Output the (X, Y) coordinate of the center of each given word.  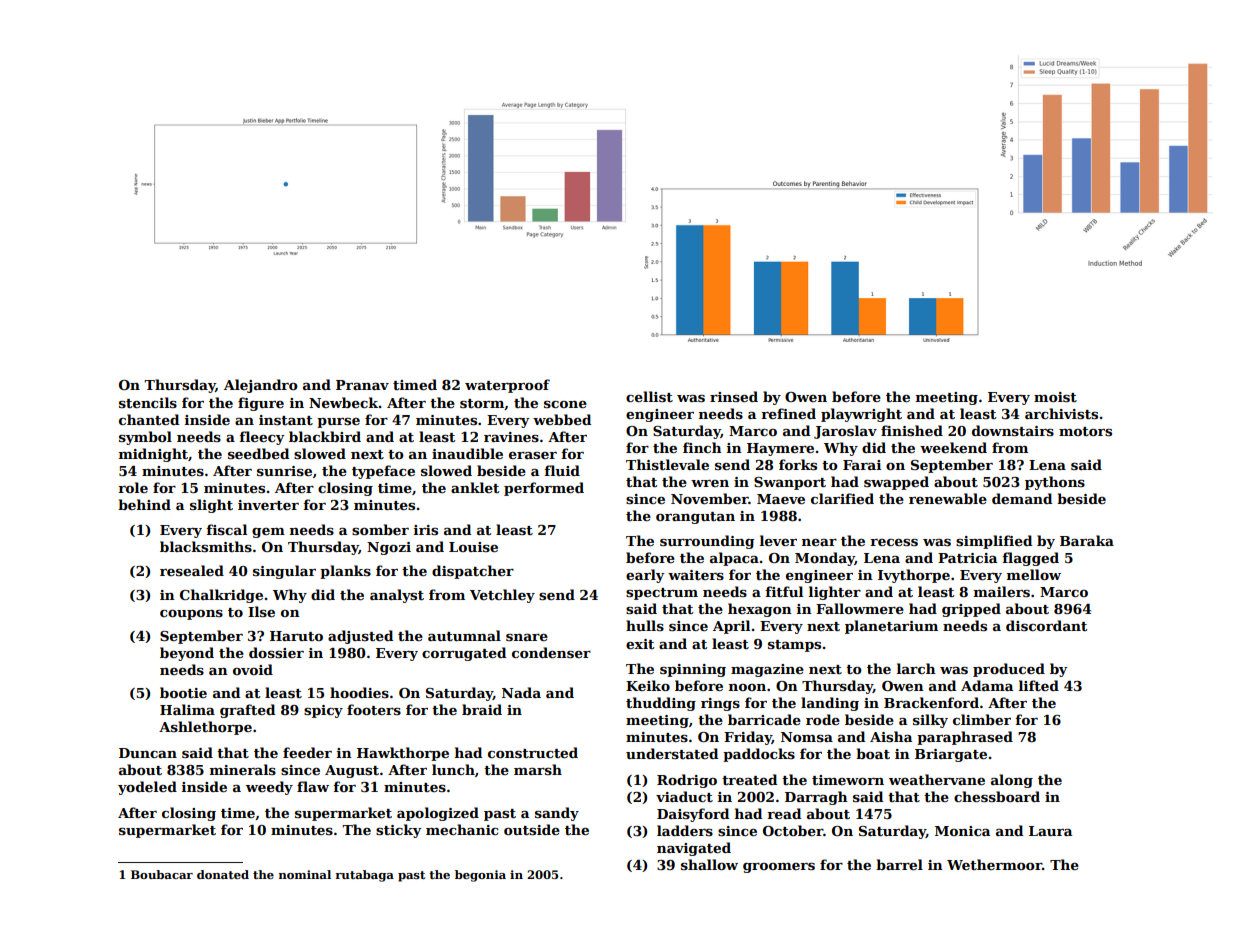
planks (345, 572)
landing (830, 704)
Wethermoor (994, 864)
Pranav (362, 385)
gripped (971, 610)
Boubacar (162, 874)
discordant (1046, 625)
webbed (562, 419)
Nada (521, 692)
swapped (896, 483)
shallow (709, 864)
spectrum (662, 594)
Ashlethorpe (205, 728)
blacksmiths (206, 546)
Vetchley (502, 596)
